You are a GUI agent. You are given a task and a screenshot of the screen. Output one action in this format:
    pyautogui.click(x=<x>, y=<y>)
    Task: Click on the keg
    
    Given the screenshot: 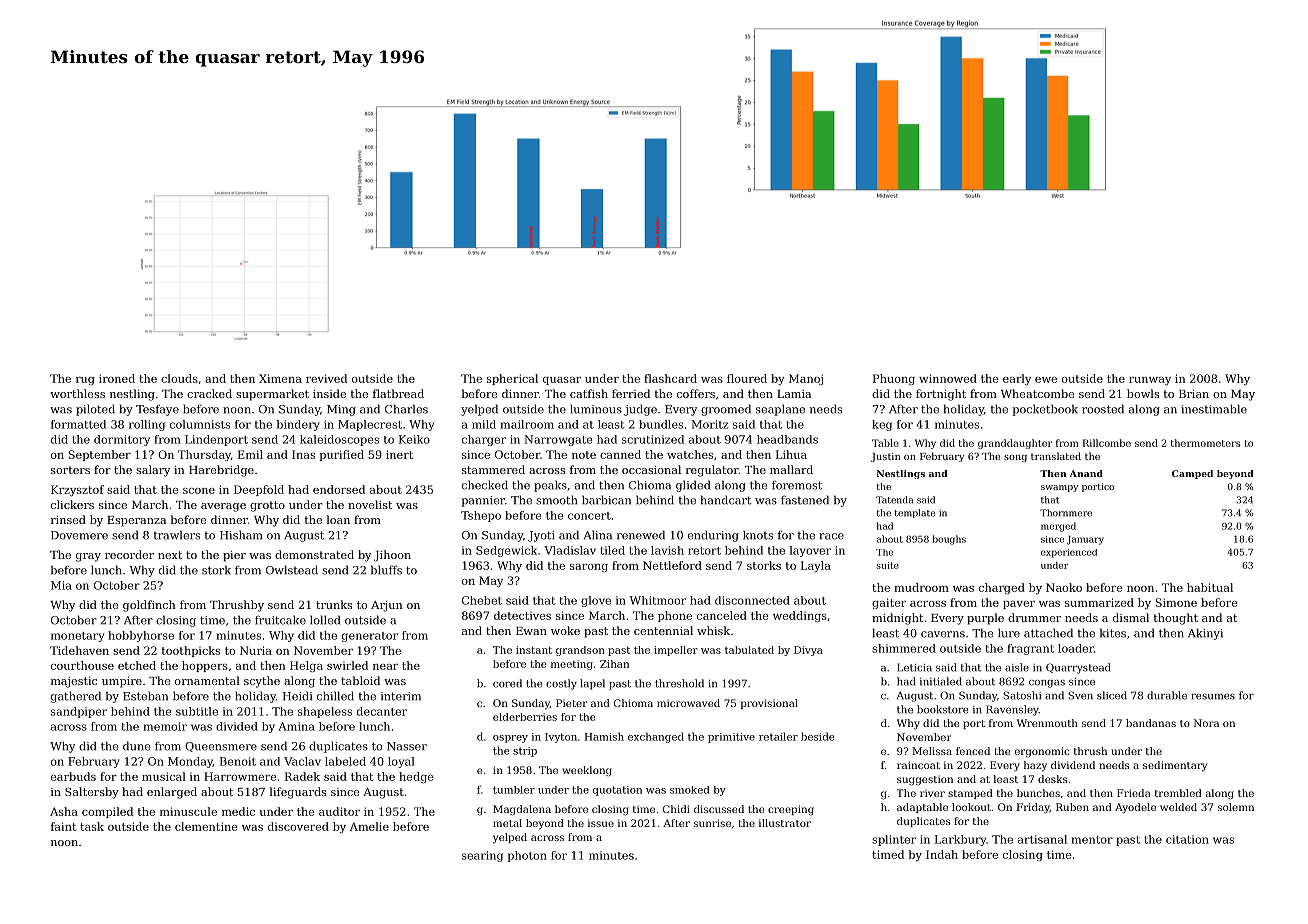 What is the action you would take?
    pyautogui.click(x=882, y=425)
